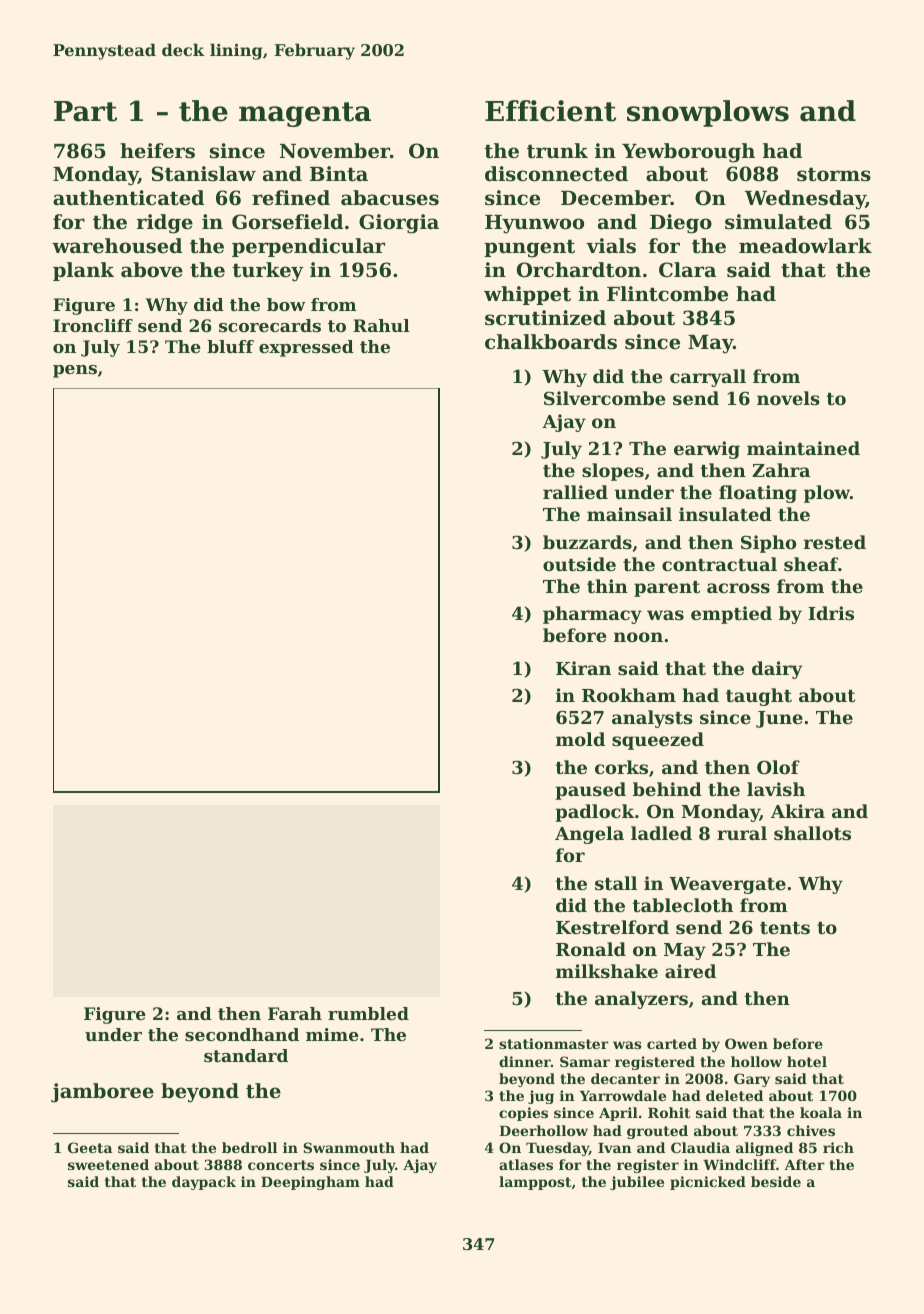  I want to click on shallots, so click(812, 833).
